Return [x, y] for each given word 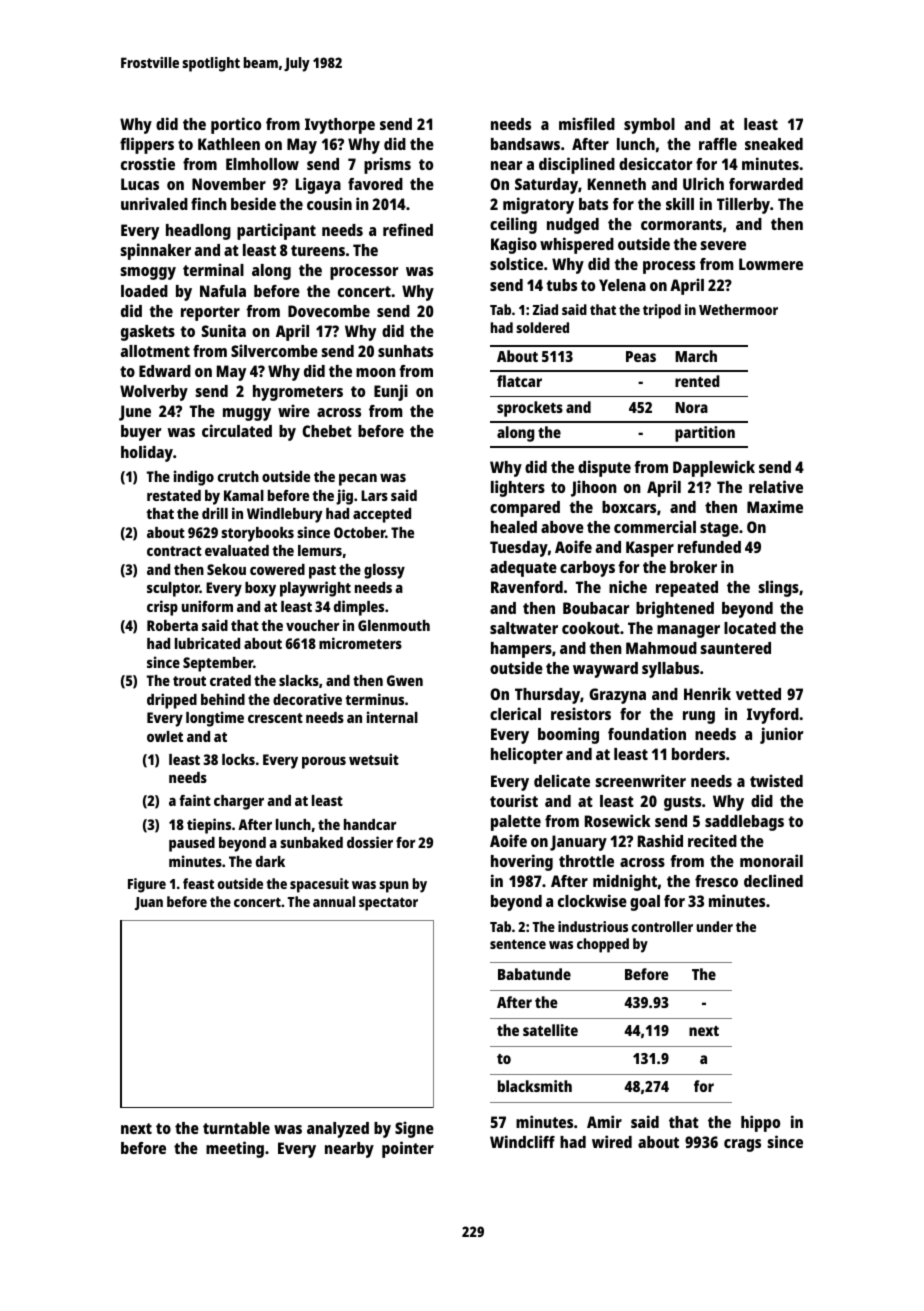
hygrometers [298, 393]
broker [693, 567]
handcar [370, 824]
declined [773, 880]
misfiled [587, 123]
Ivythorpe [340, 126]
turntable [236, 1128]
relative [776, 486]
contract [174, 551]
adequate [523, 569]
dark [270, 861]
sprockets [530, 409]
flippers [147, 145]
